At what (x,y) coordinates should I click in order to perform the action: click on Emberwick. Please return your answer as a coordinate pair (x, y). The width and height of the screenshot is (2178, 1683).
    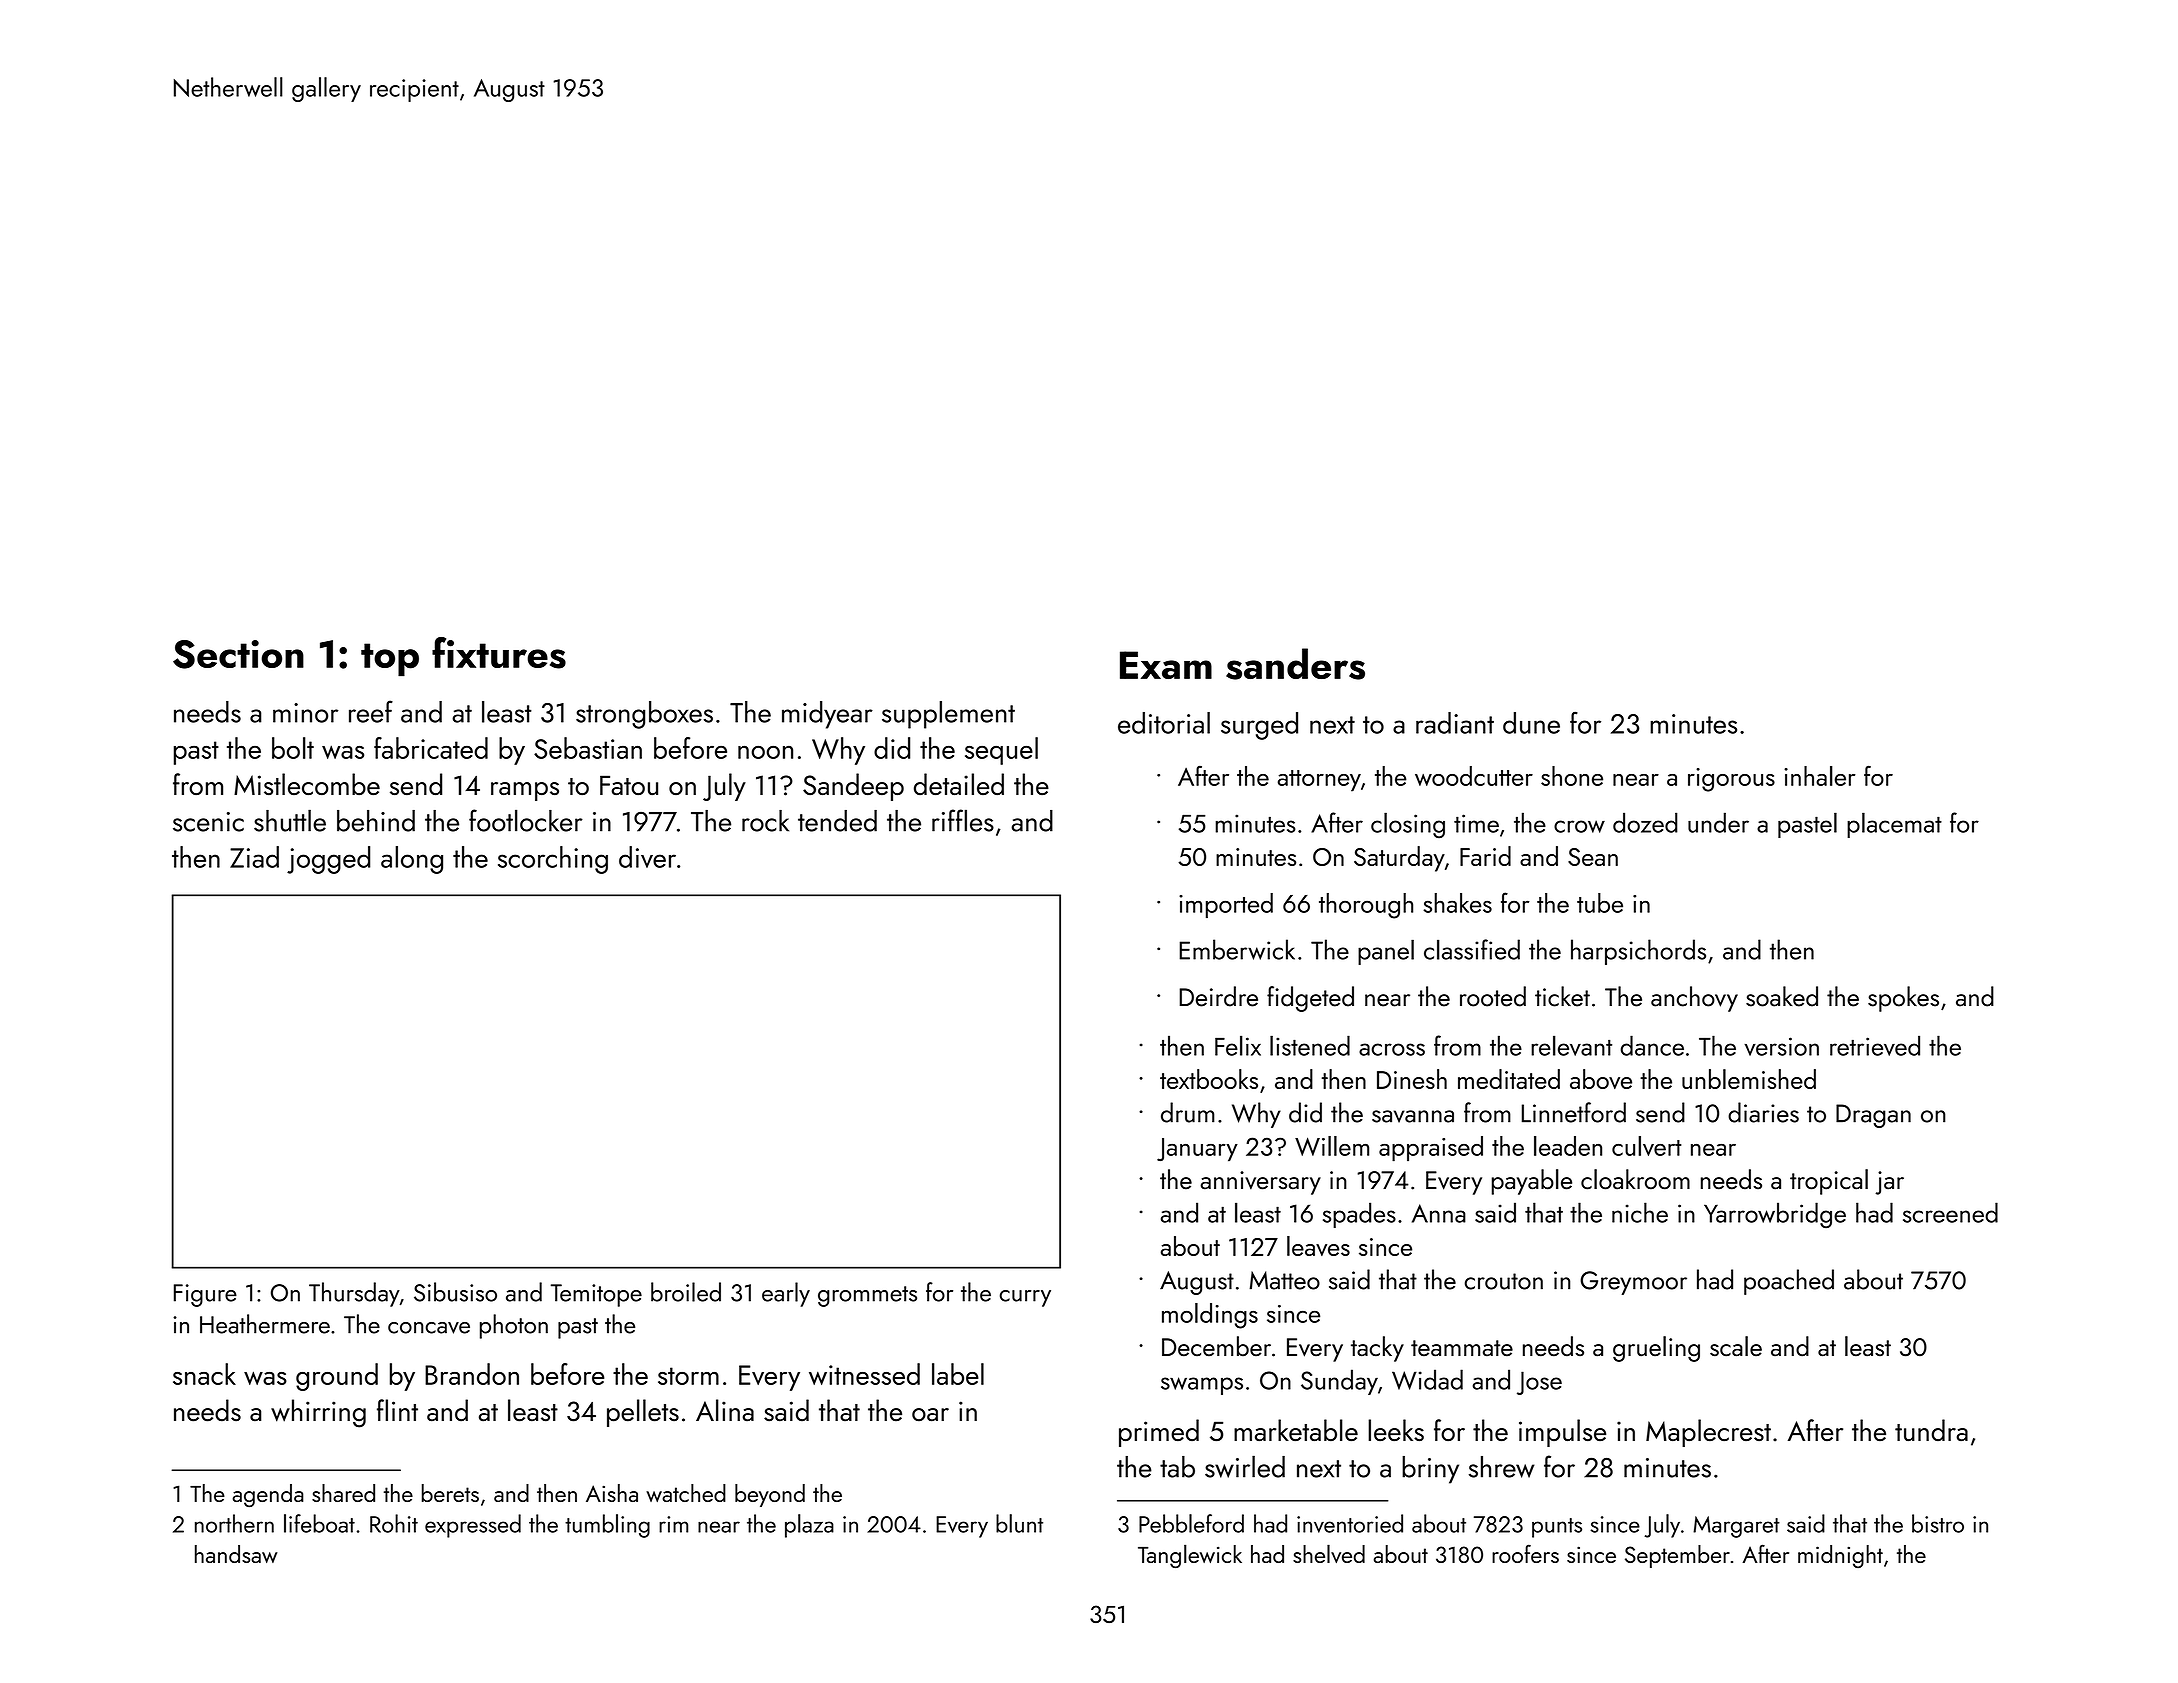
    Looking at the image, I should click on (1237, 949).
